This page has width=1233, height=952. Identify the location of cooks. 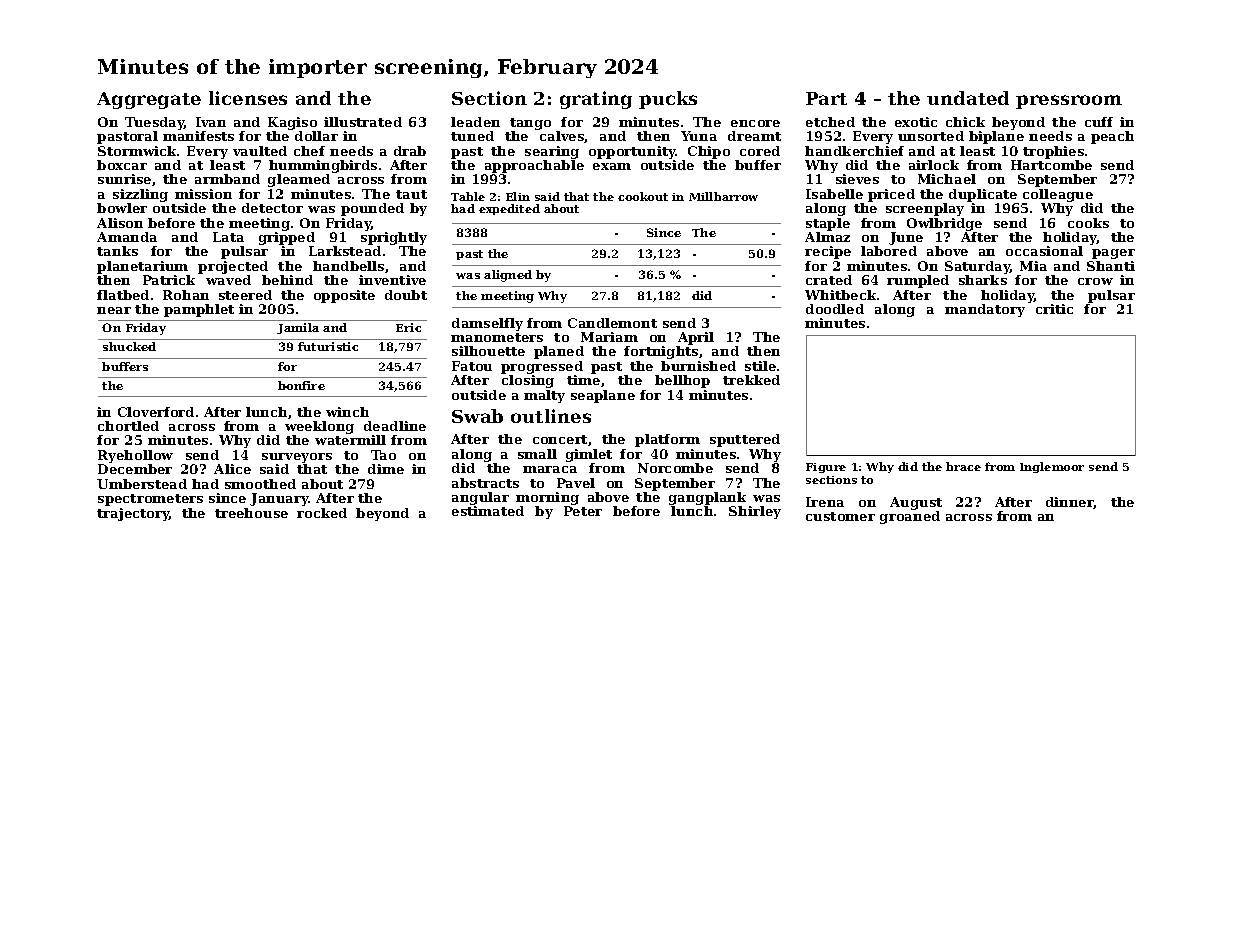
(1088, 223).
